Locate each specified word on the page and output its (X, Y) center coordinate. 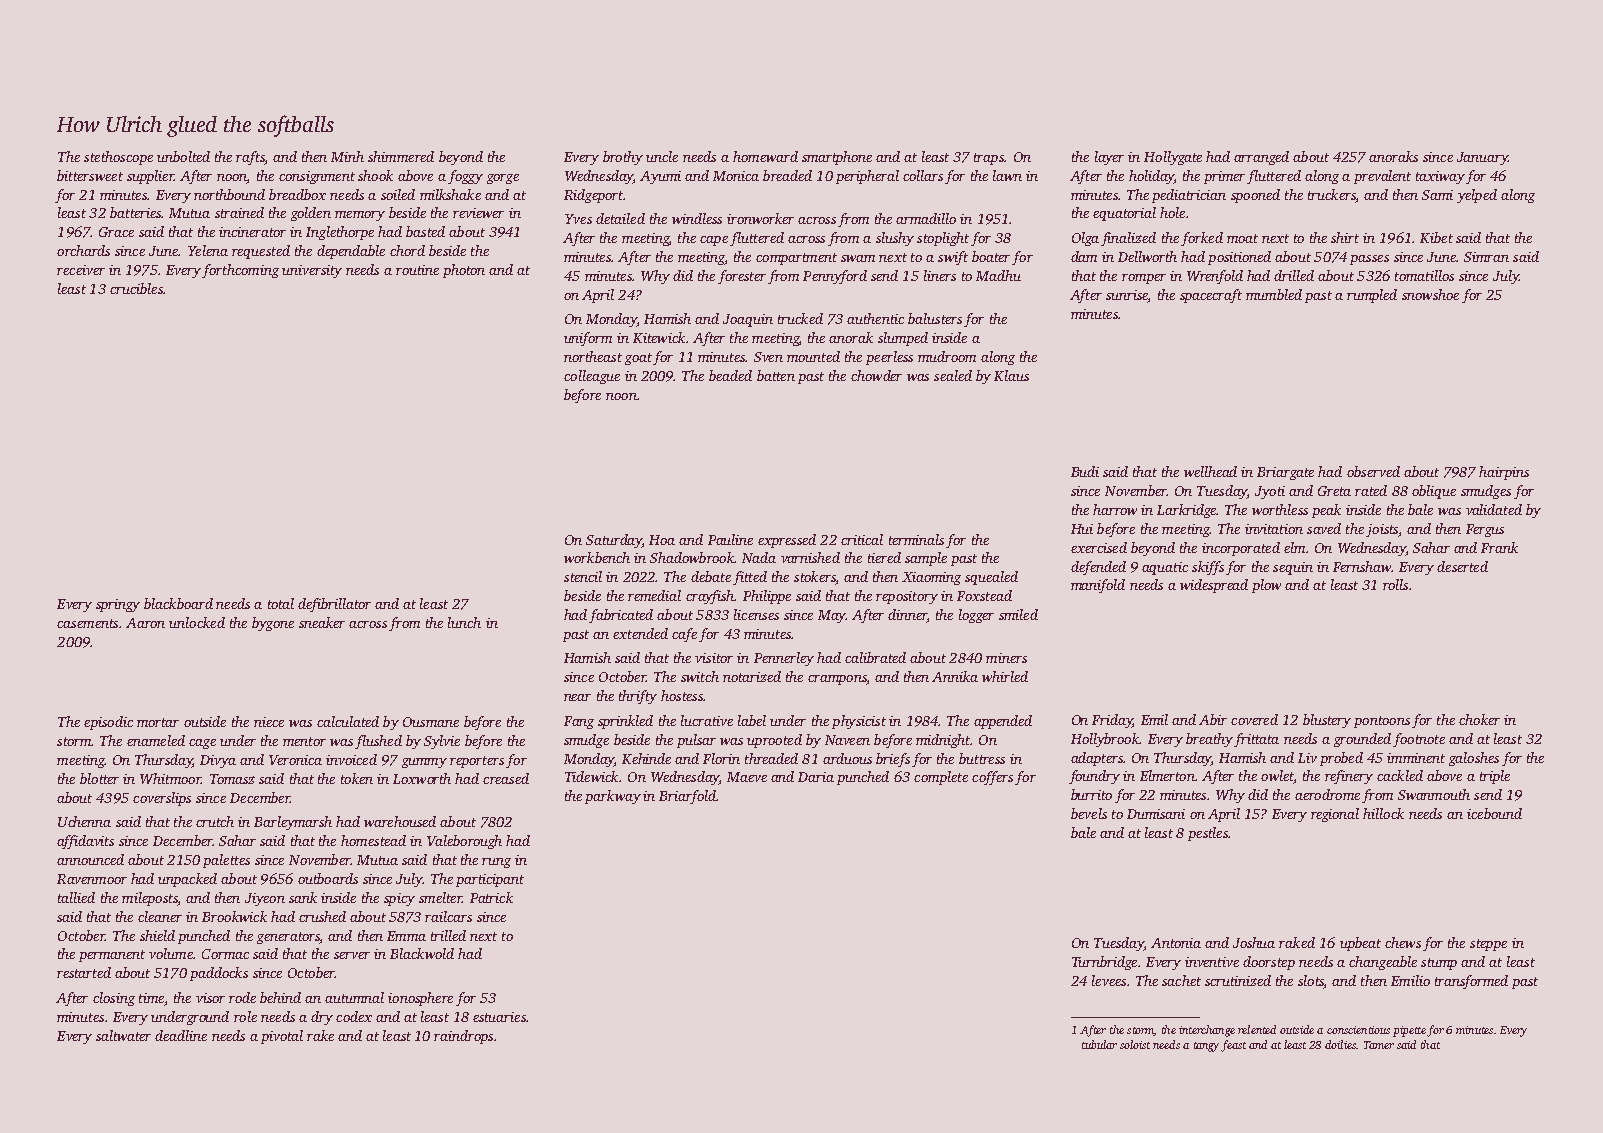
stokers (814, 576)
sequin (1293, 568)
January (1482, 158)
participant (490, 880)
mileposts (150, 899)
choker (1479, 719)
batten (776, 375)
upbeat (1360, 944)
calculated (348, 721)
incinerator (252, 232)
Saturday (614, 541)
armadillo (926, 218)
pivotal (282, 1037)
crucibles (136, 288)
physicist (859, 722)
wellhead (1210, 471)
